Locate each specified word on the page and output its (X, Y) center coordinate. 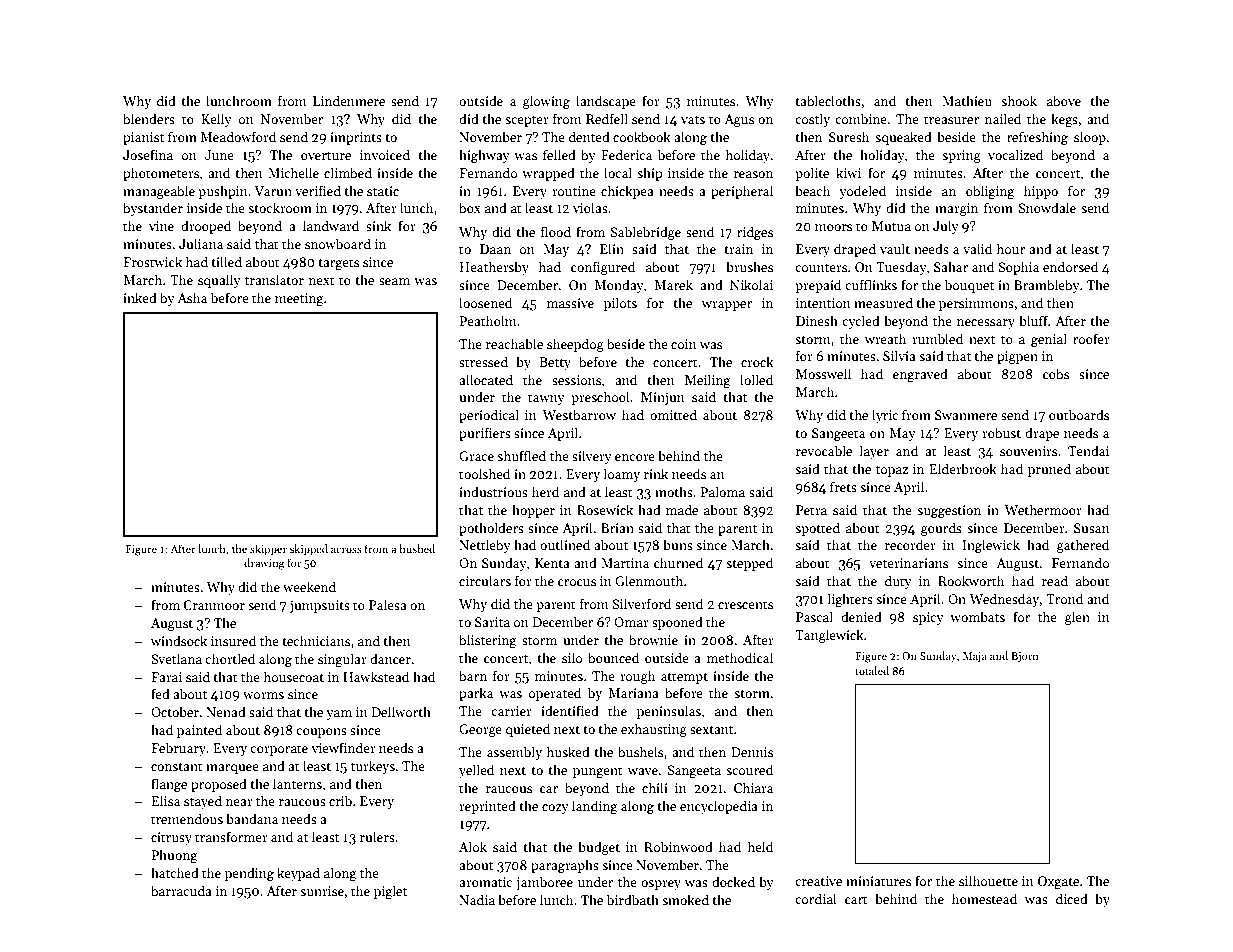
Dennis (752, 752)
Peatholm (488, 320)
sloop (1090, 138)
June (219, 155)
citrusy (171, 838)
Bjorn (1024, 657)
